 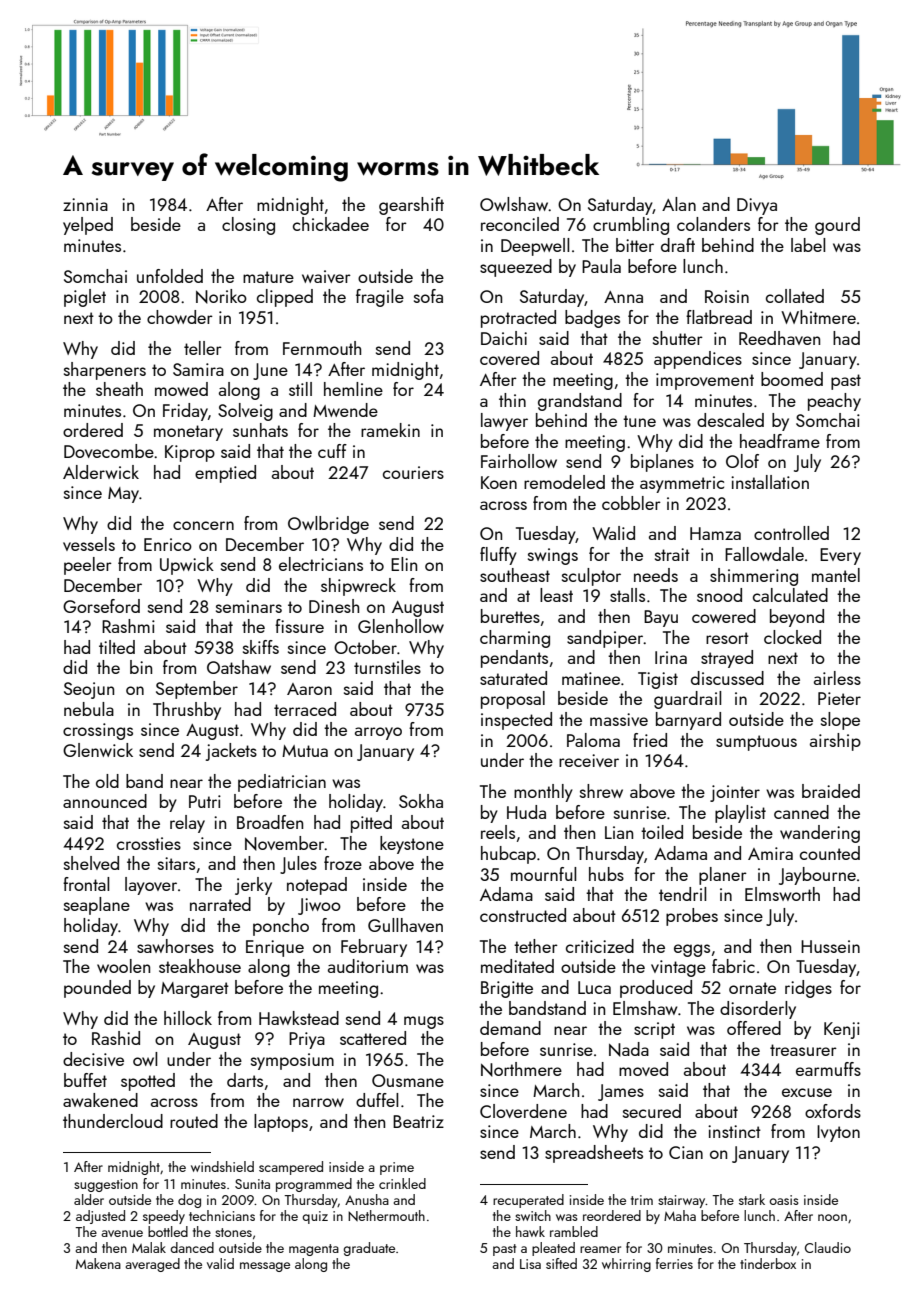 What do you see at coordinates (220, 904) in the image?
I see `narrated` at bounding box center [220, 904].
